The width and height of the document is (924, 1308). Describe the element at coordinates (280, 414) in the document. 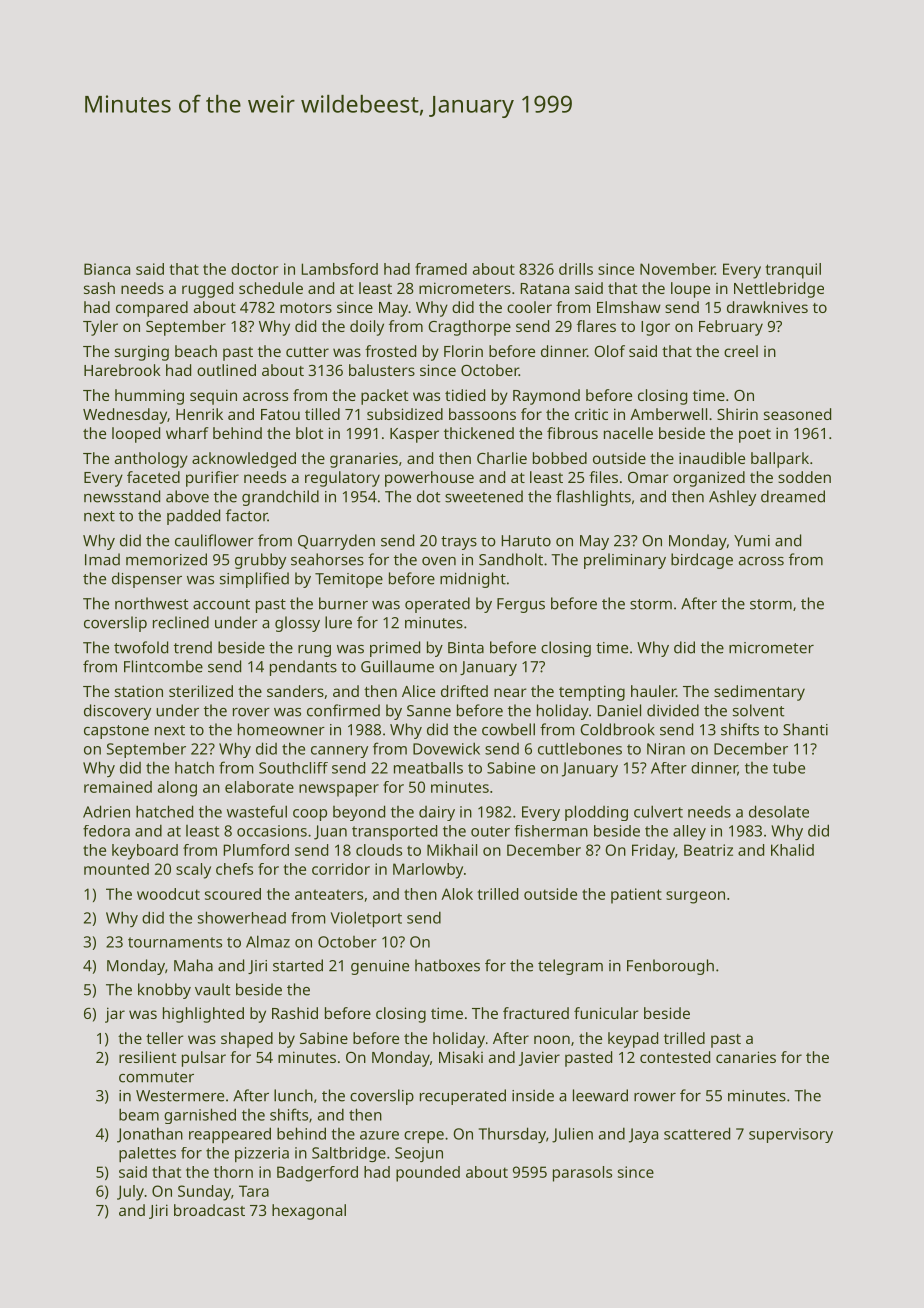

I see `Fatou` at that location.
